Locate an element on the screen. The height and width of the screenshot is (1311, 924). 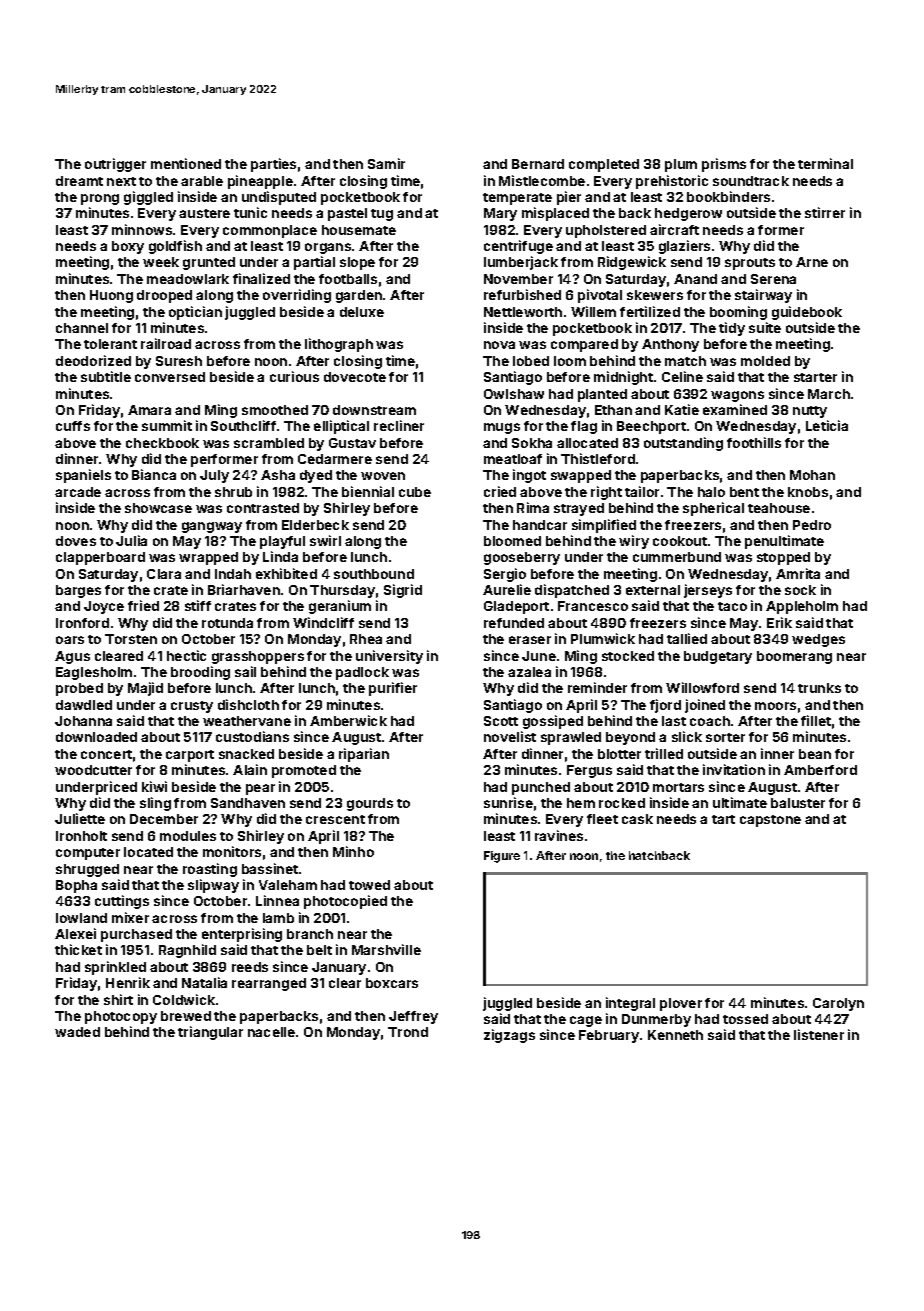
wedges is located at coordinates (818, 640).
